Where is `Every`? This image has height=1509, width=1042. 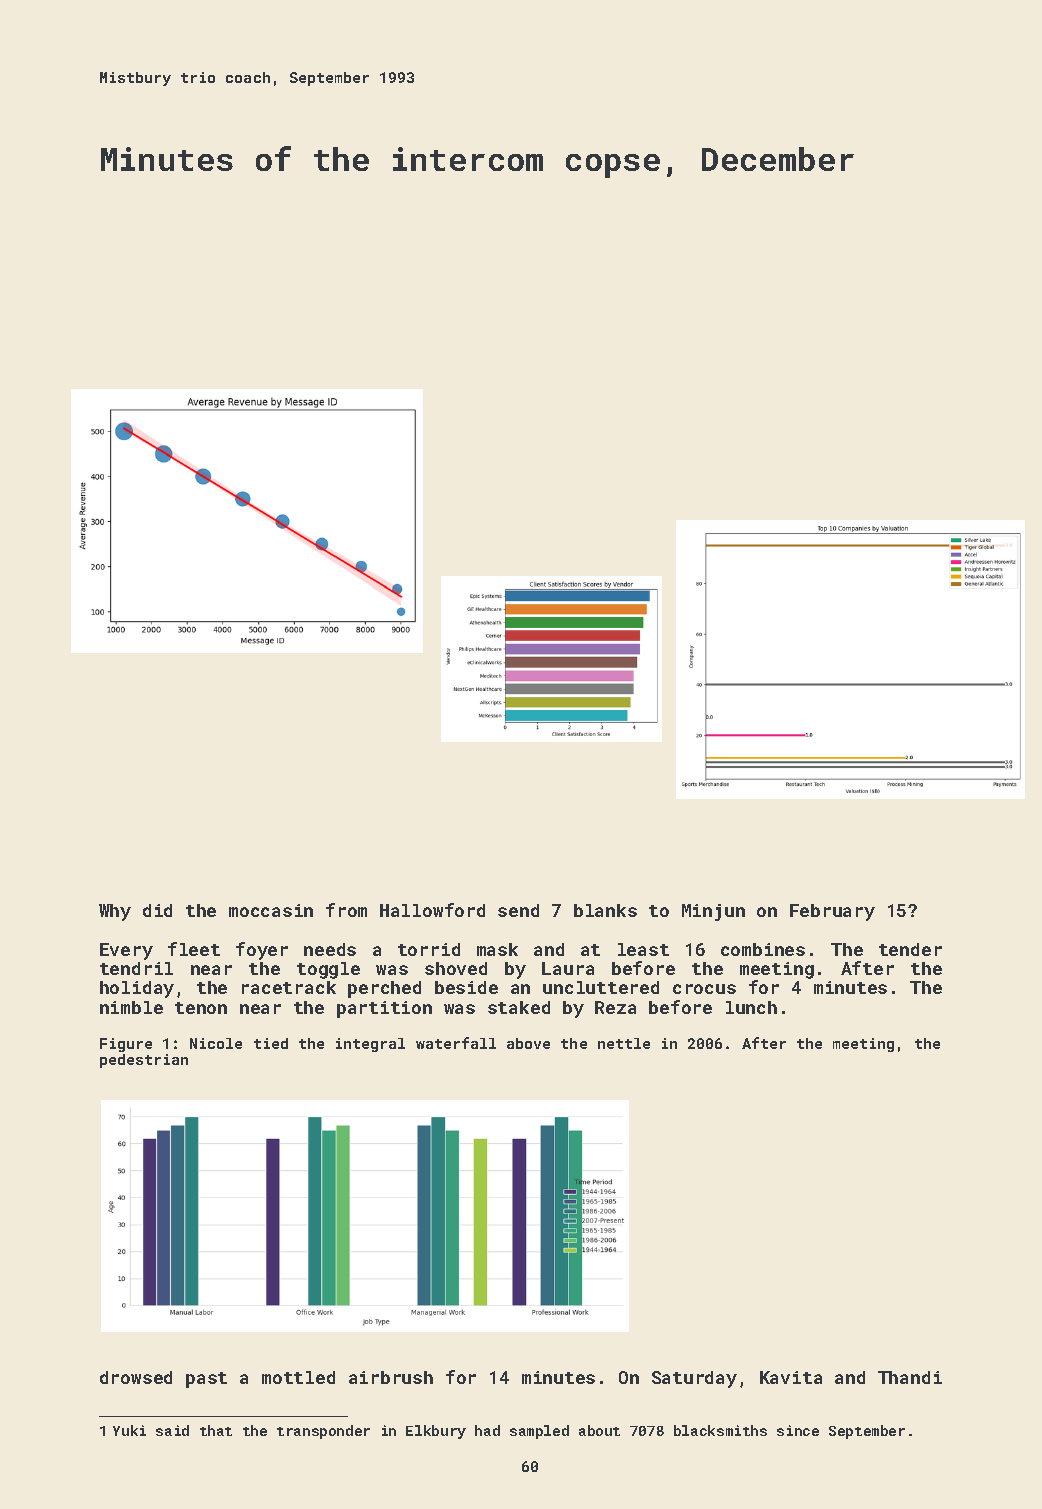
Every is located at coordinates (126, 951).
